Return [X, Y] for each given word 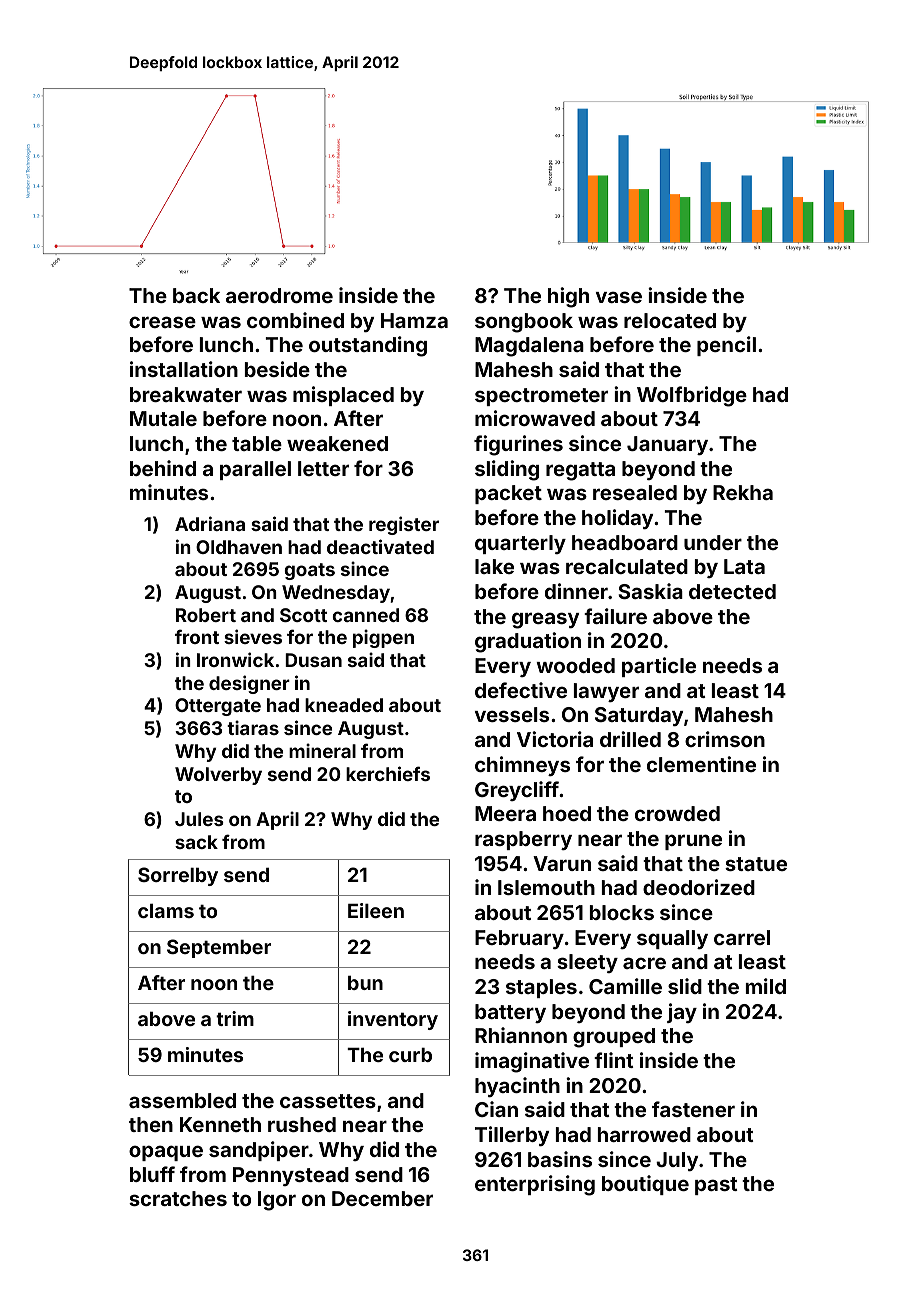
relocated [670, 320]
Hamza [414, 320]
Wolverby [218, 776]
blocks [622, 912]
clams [166, 911]
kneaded [344, 705]
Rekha [743, 492]
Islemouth [546, 887]
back [196, 295]
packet [508, 494]
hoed [567, 813]
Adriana [210, 523]
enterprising [535, 1185]
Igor [277, 1201]
